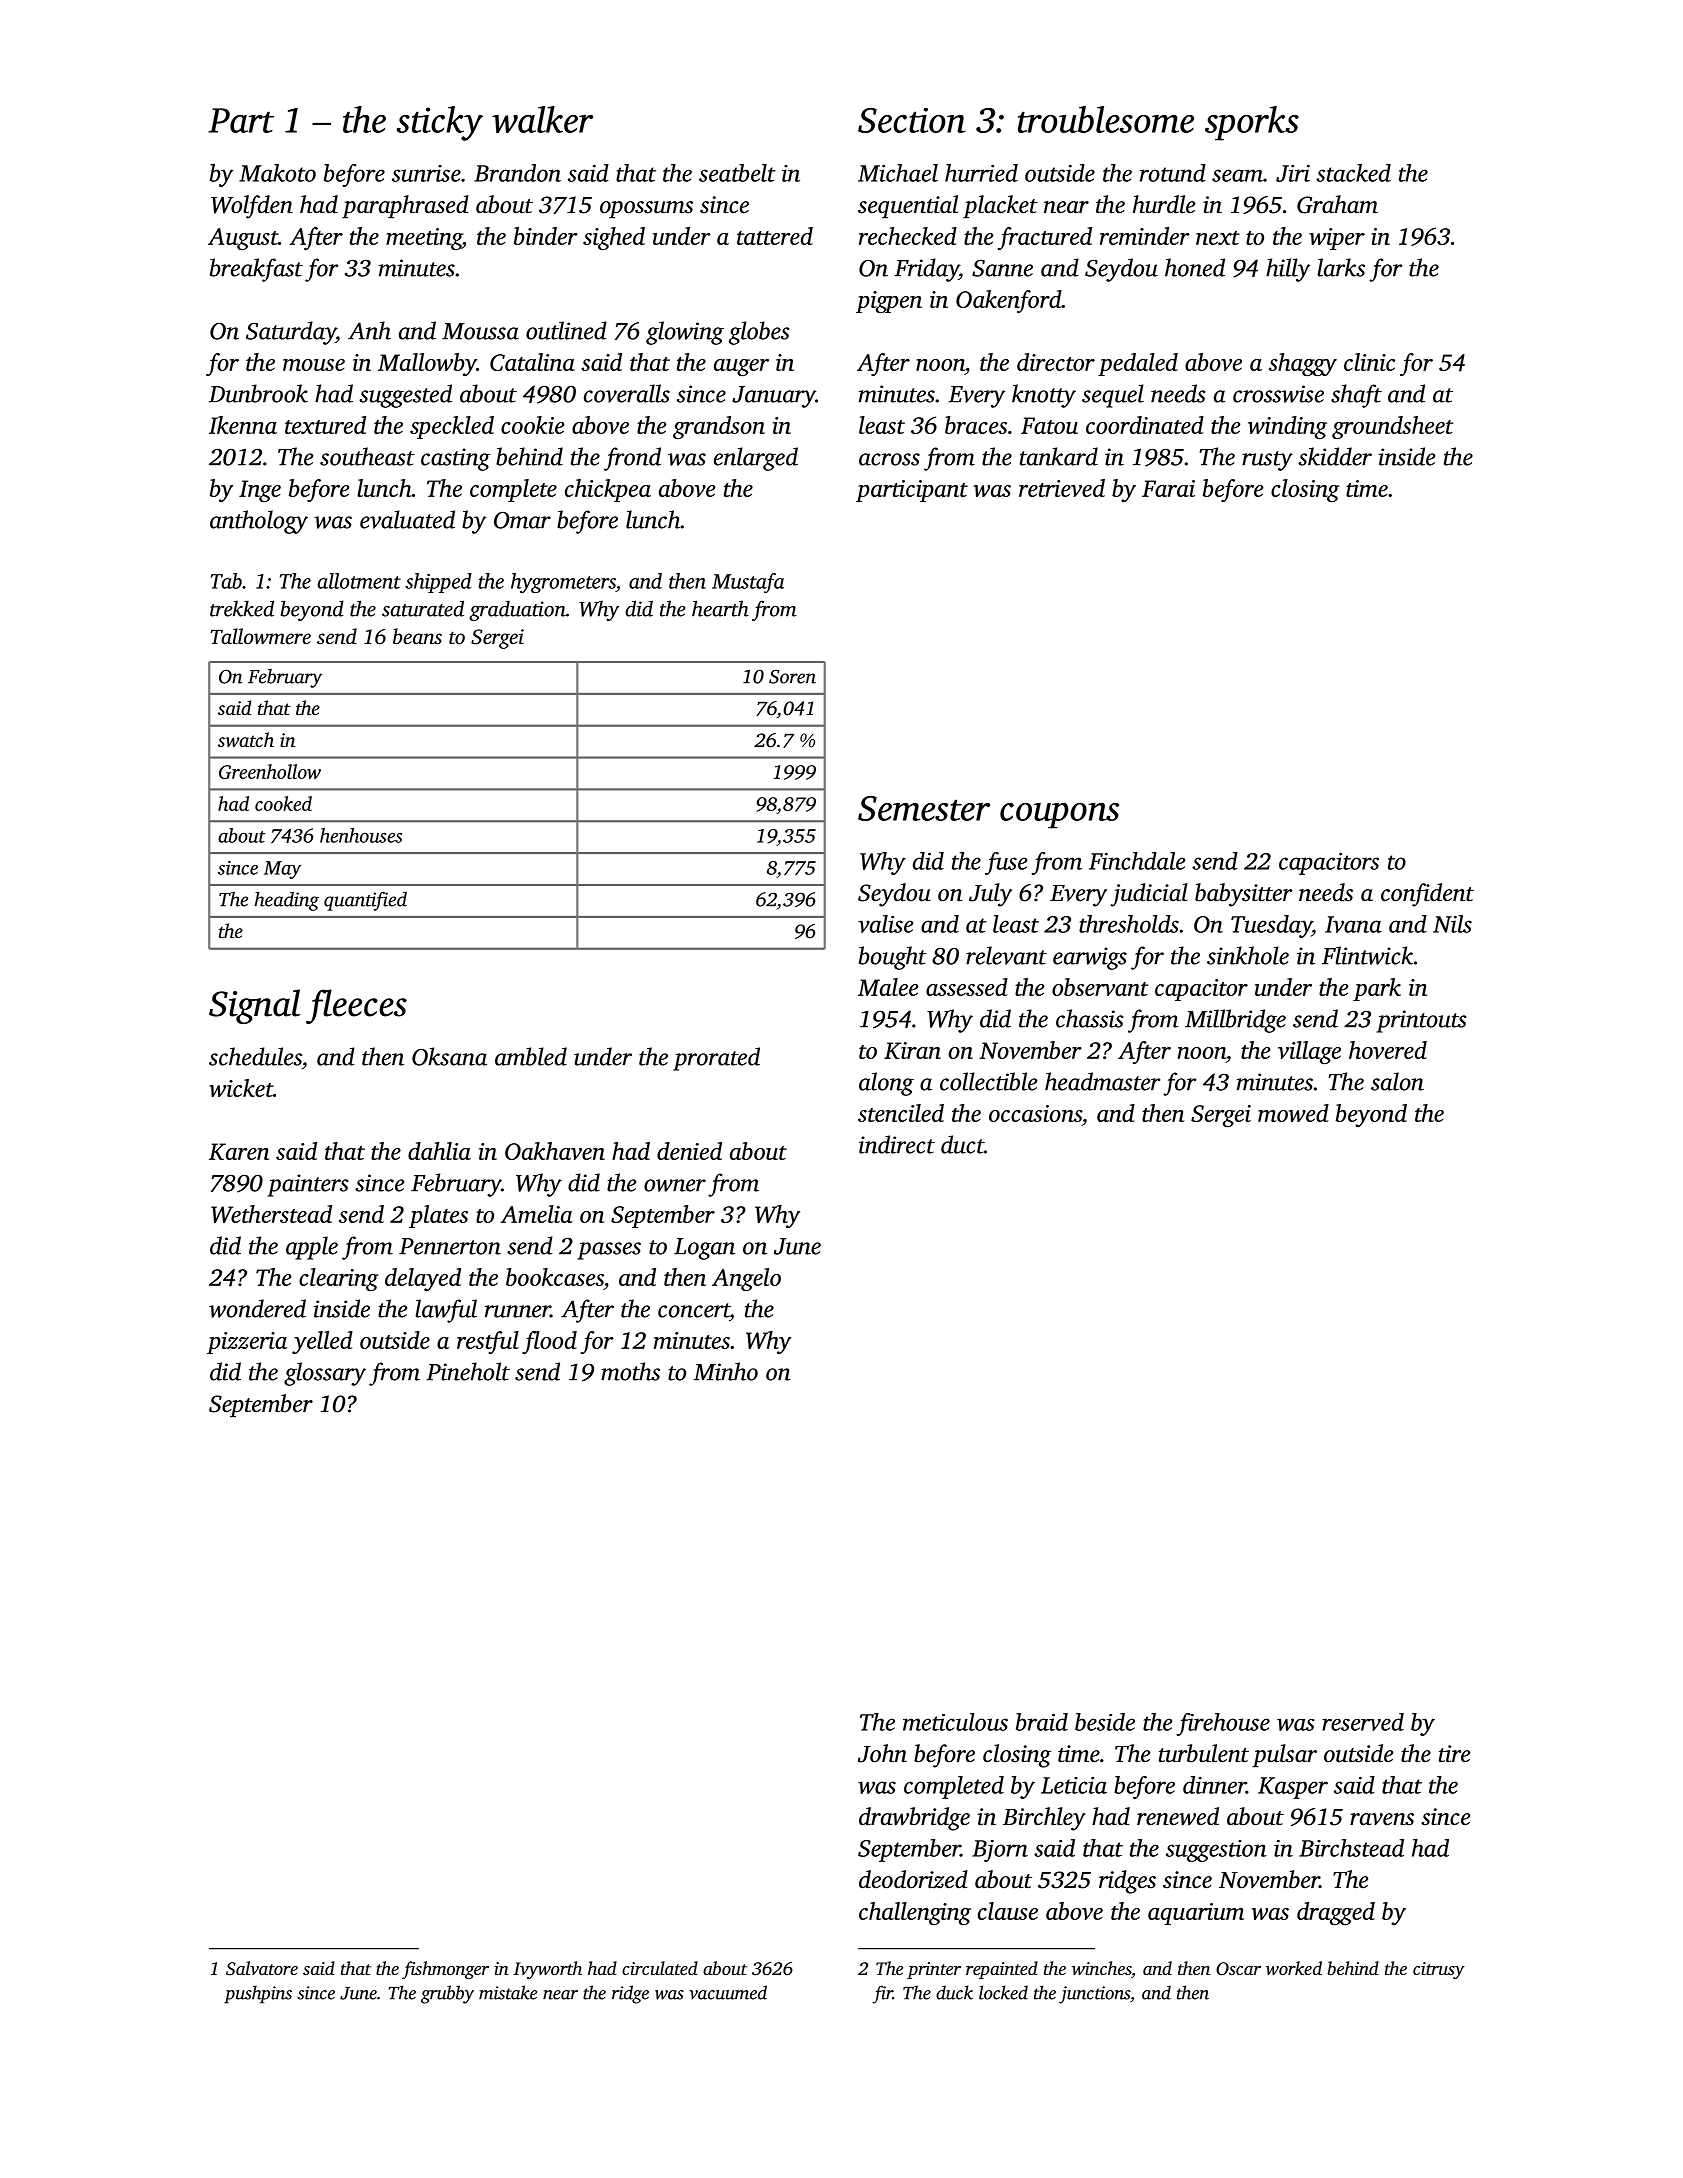 The image size is (1683, 2178). I want to click on graduation, so click(517, 610).
